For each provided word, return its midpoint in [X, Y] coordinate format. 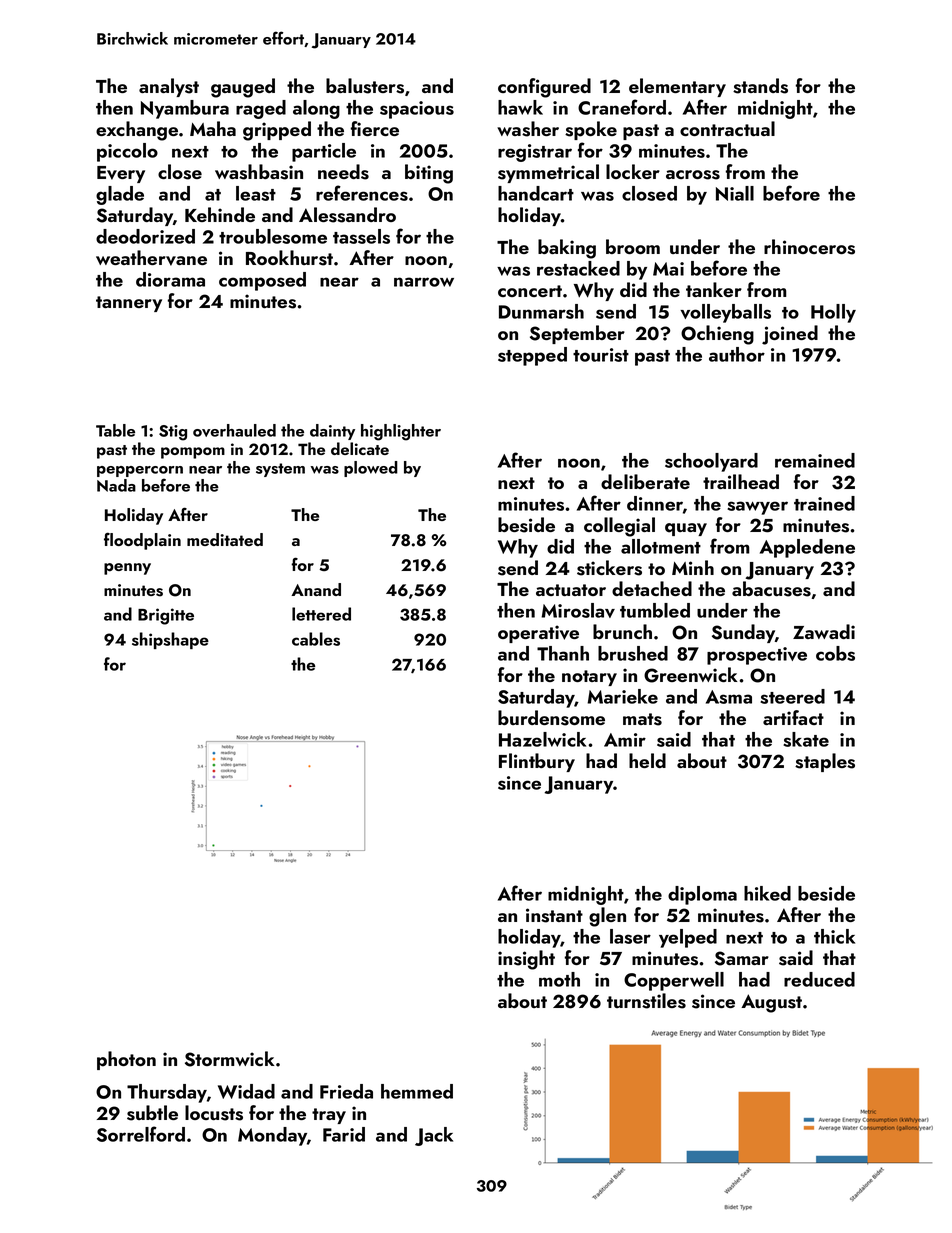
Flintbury [537, 762]
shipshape [170, 640]
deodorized [145, 236]
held [647, 760]
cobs [835, 653]
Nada [116, 485]
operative [538, 634]
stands [760, 86]
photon [126, 1060]
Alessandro [347, 215]
